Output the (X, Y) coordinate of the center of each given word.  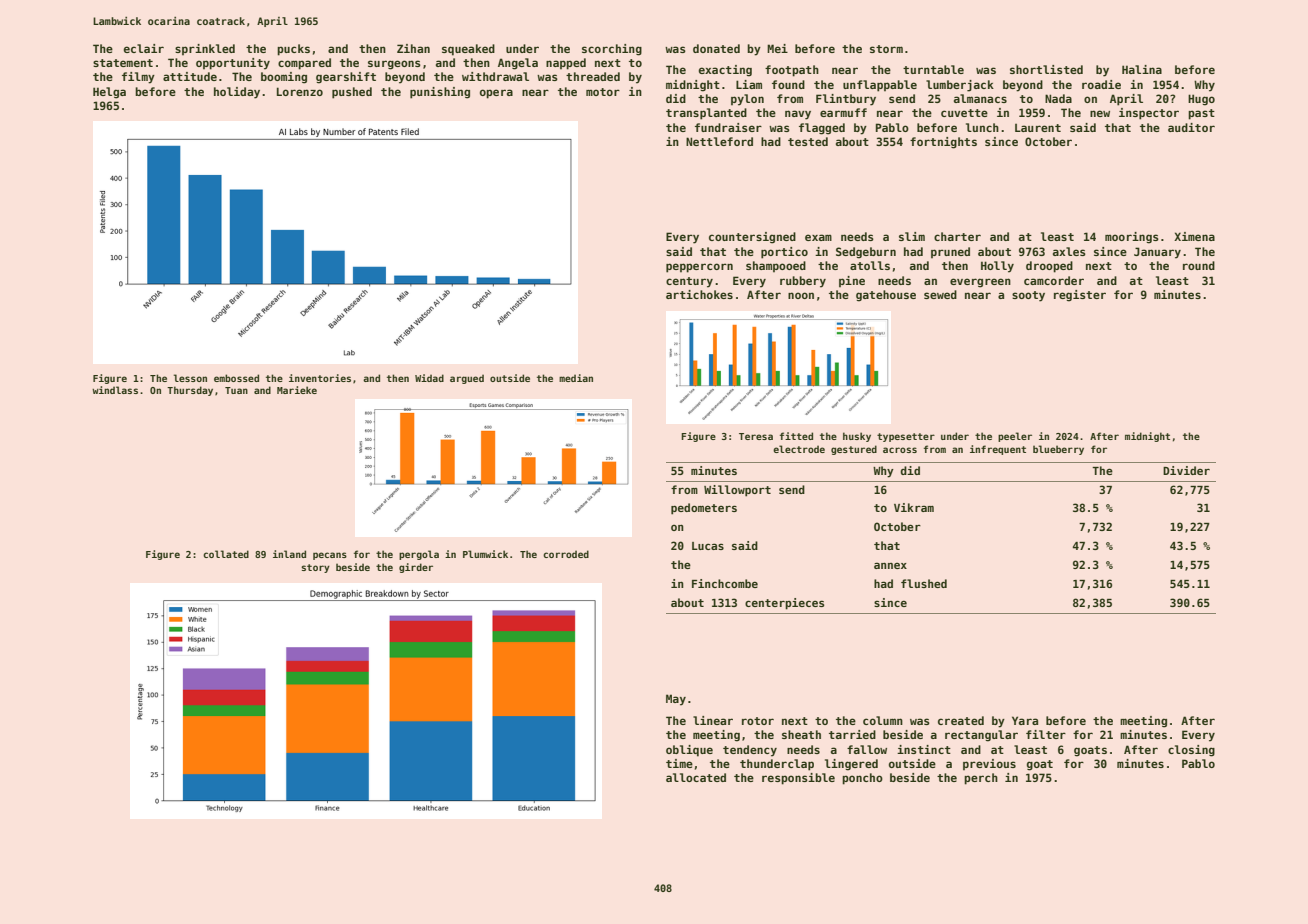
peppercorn (699, 268)
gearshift (346, 78)
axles (1069, 251)
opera (496, 94)
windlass (115, 390)
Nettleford (719, 141)
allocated (696, 777)
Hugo (1201, 100)
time (679, 763)
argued (467, 379)
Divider (1186, 470)
